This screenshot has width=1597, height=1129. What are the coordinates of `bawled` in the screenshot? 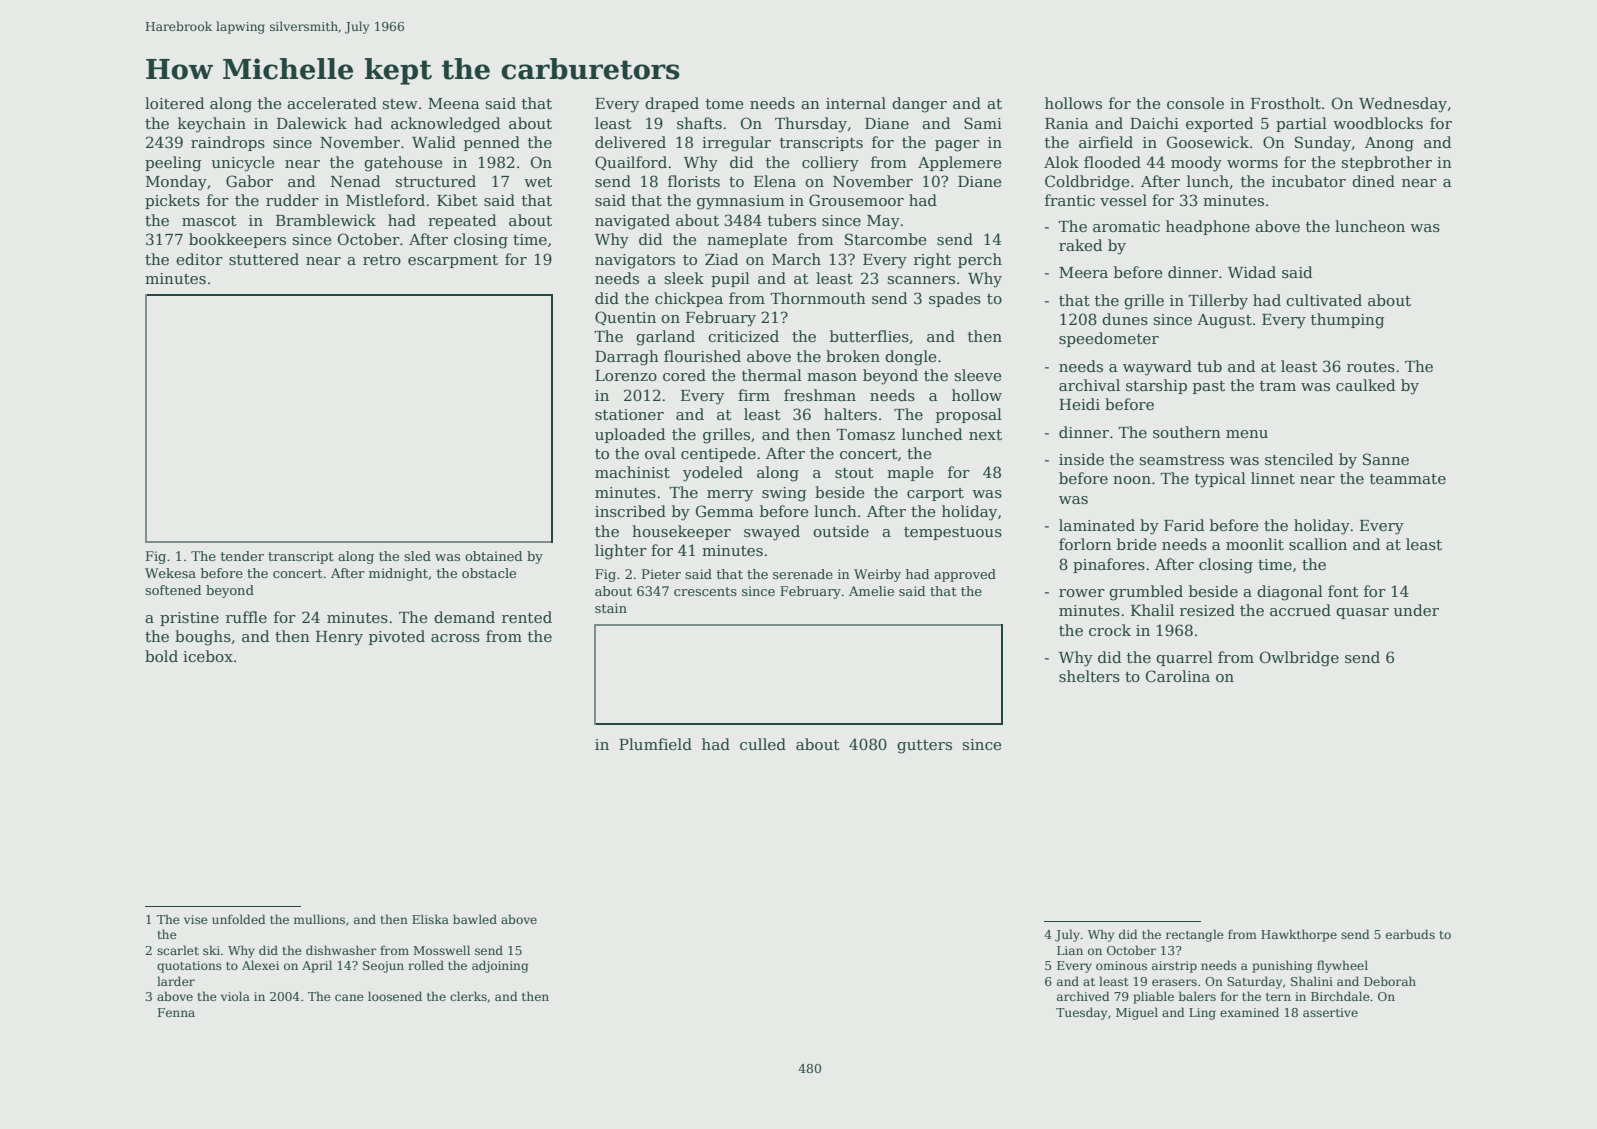 It's located at (475, 919).
